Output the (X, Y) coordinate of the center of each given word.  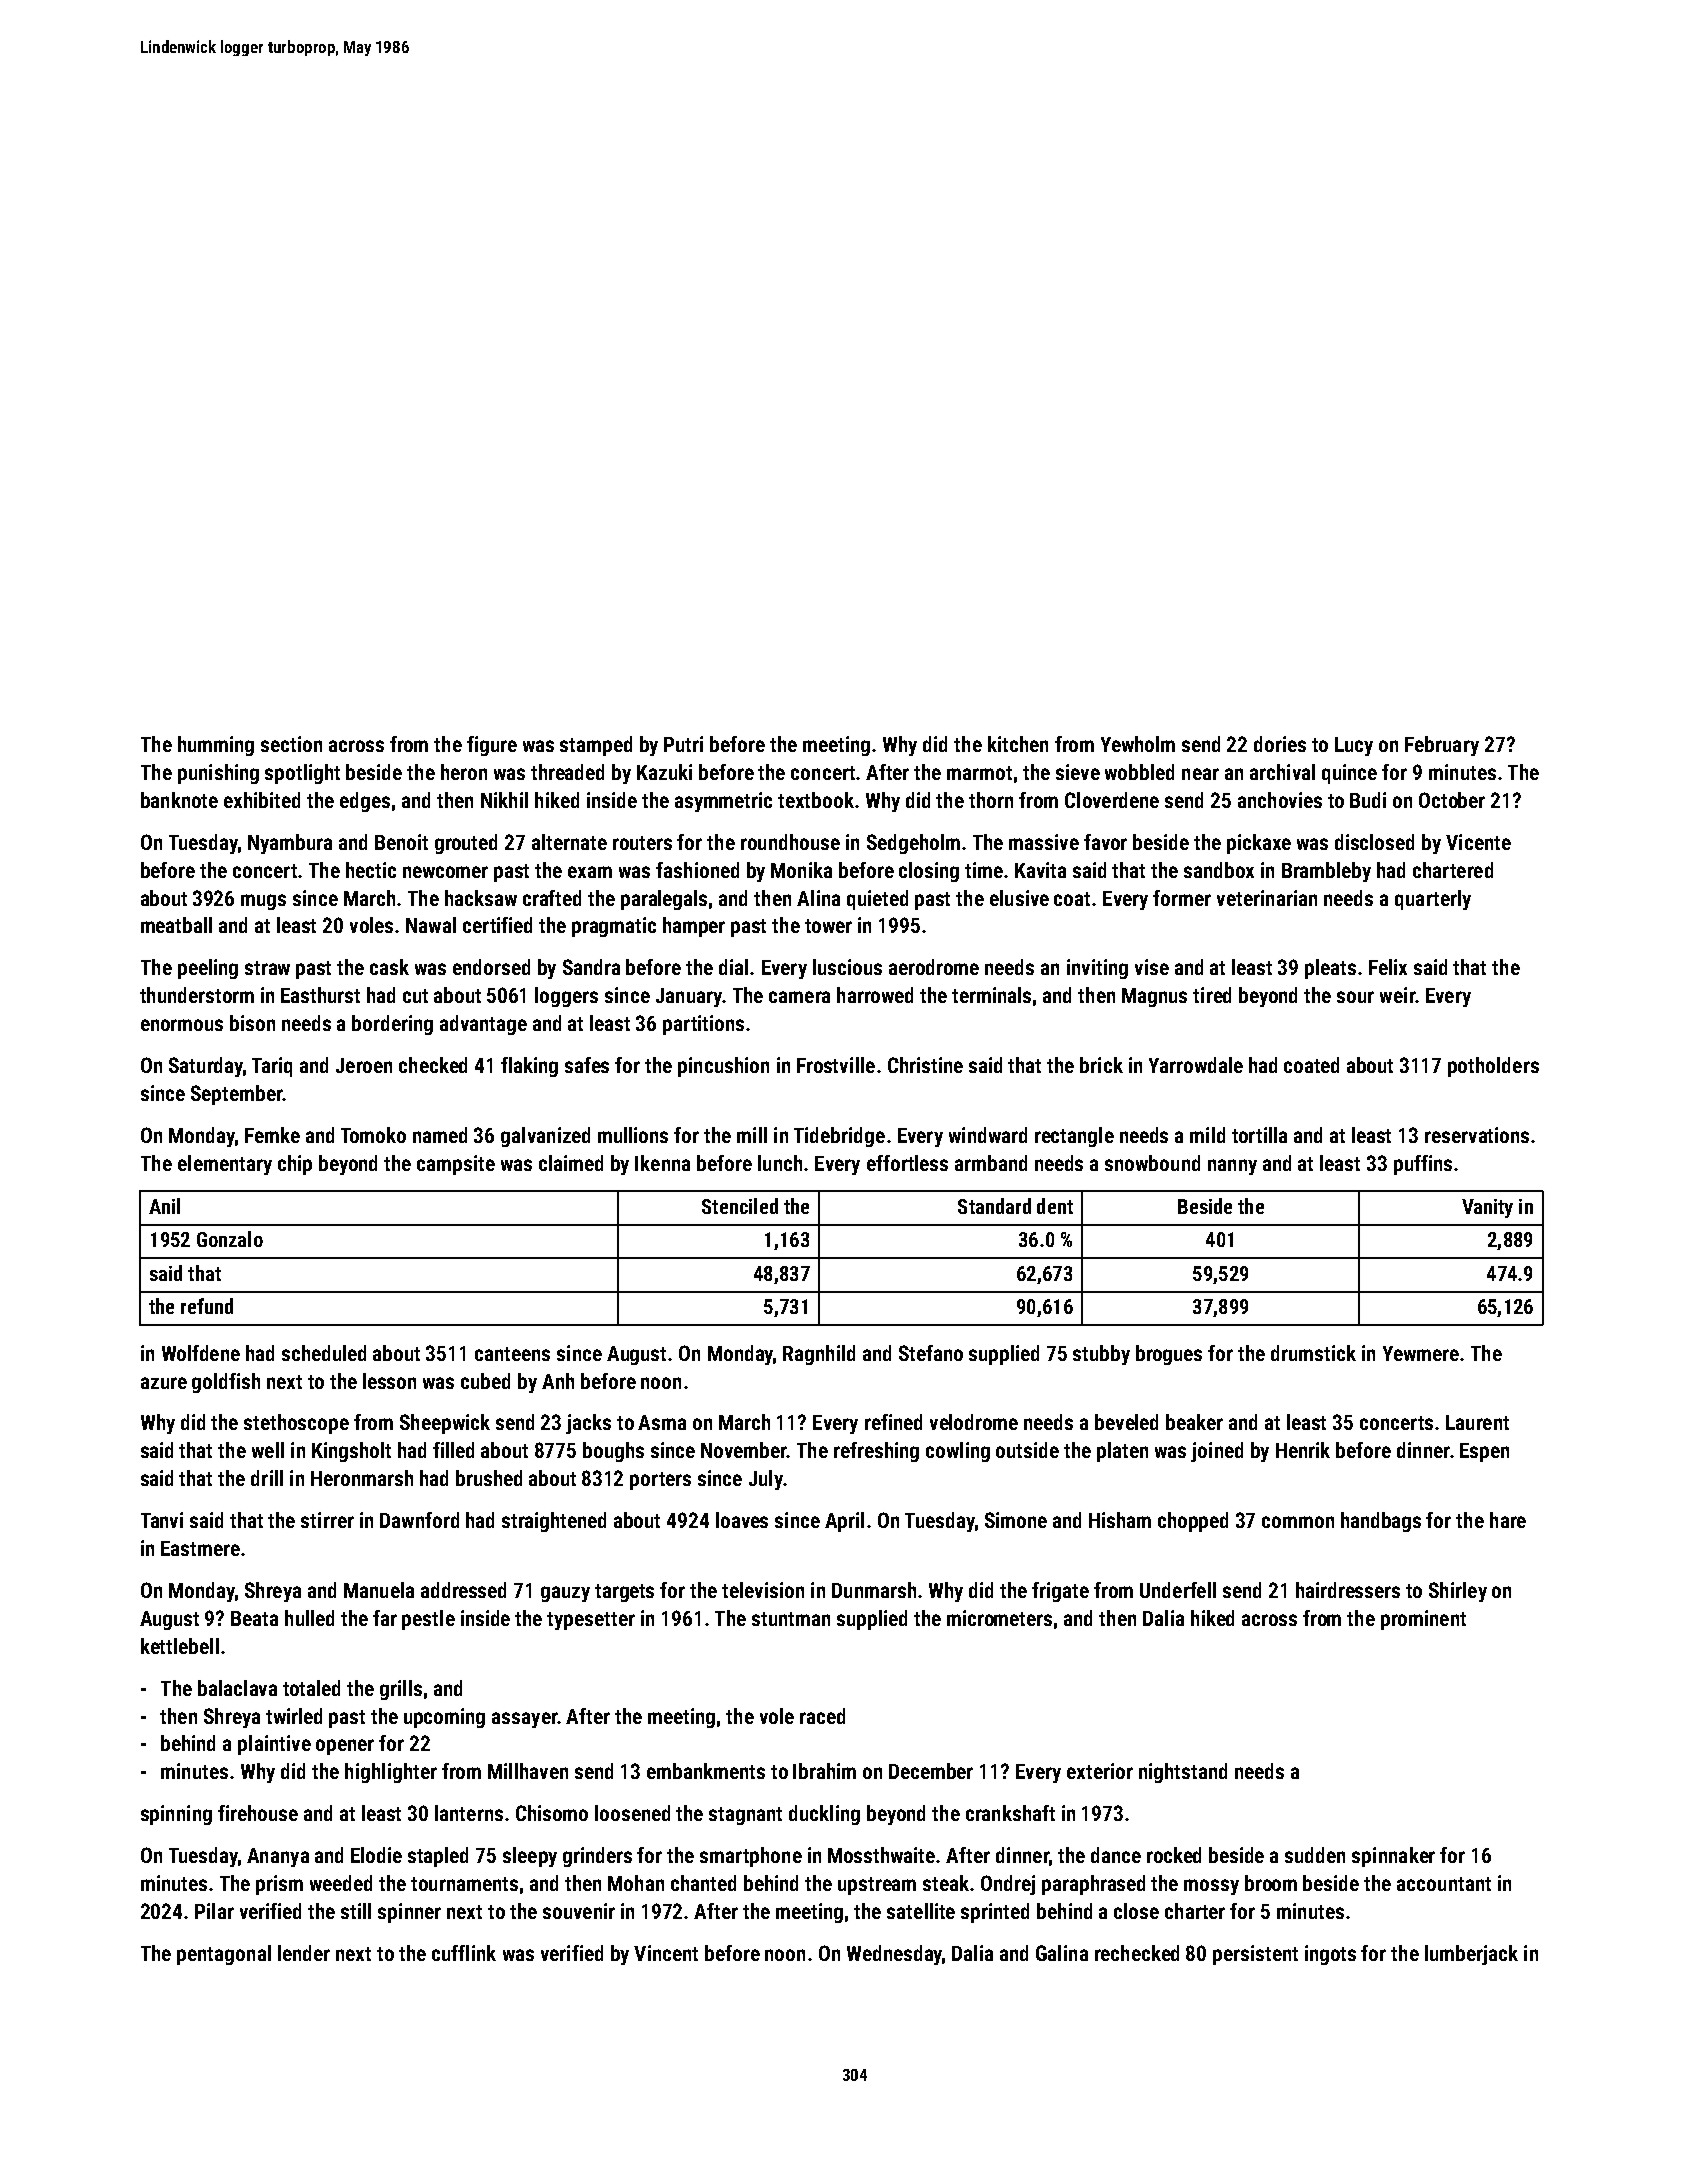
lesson (389, 1381)
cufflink (464, 1953)
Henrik (1303, 1450)
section (291, 744)
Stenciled (740, 1206)
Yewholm (1138, 744)
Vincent (666, 1953)
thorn (991, 800)
